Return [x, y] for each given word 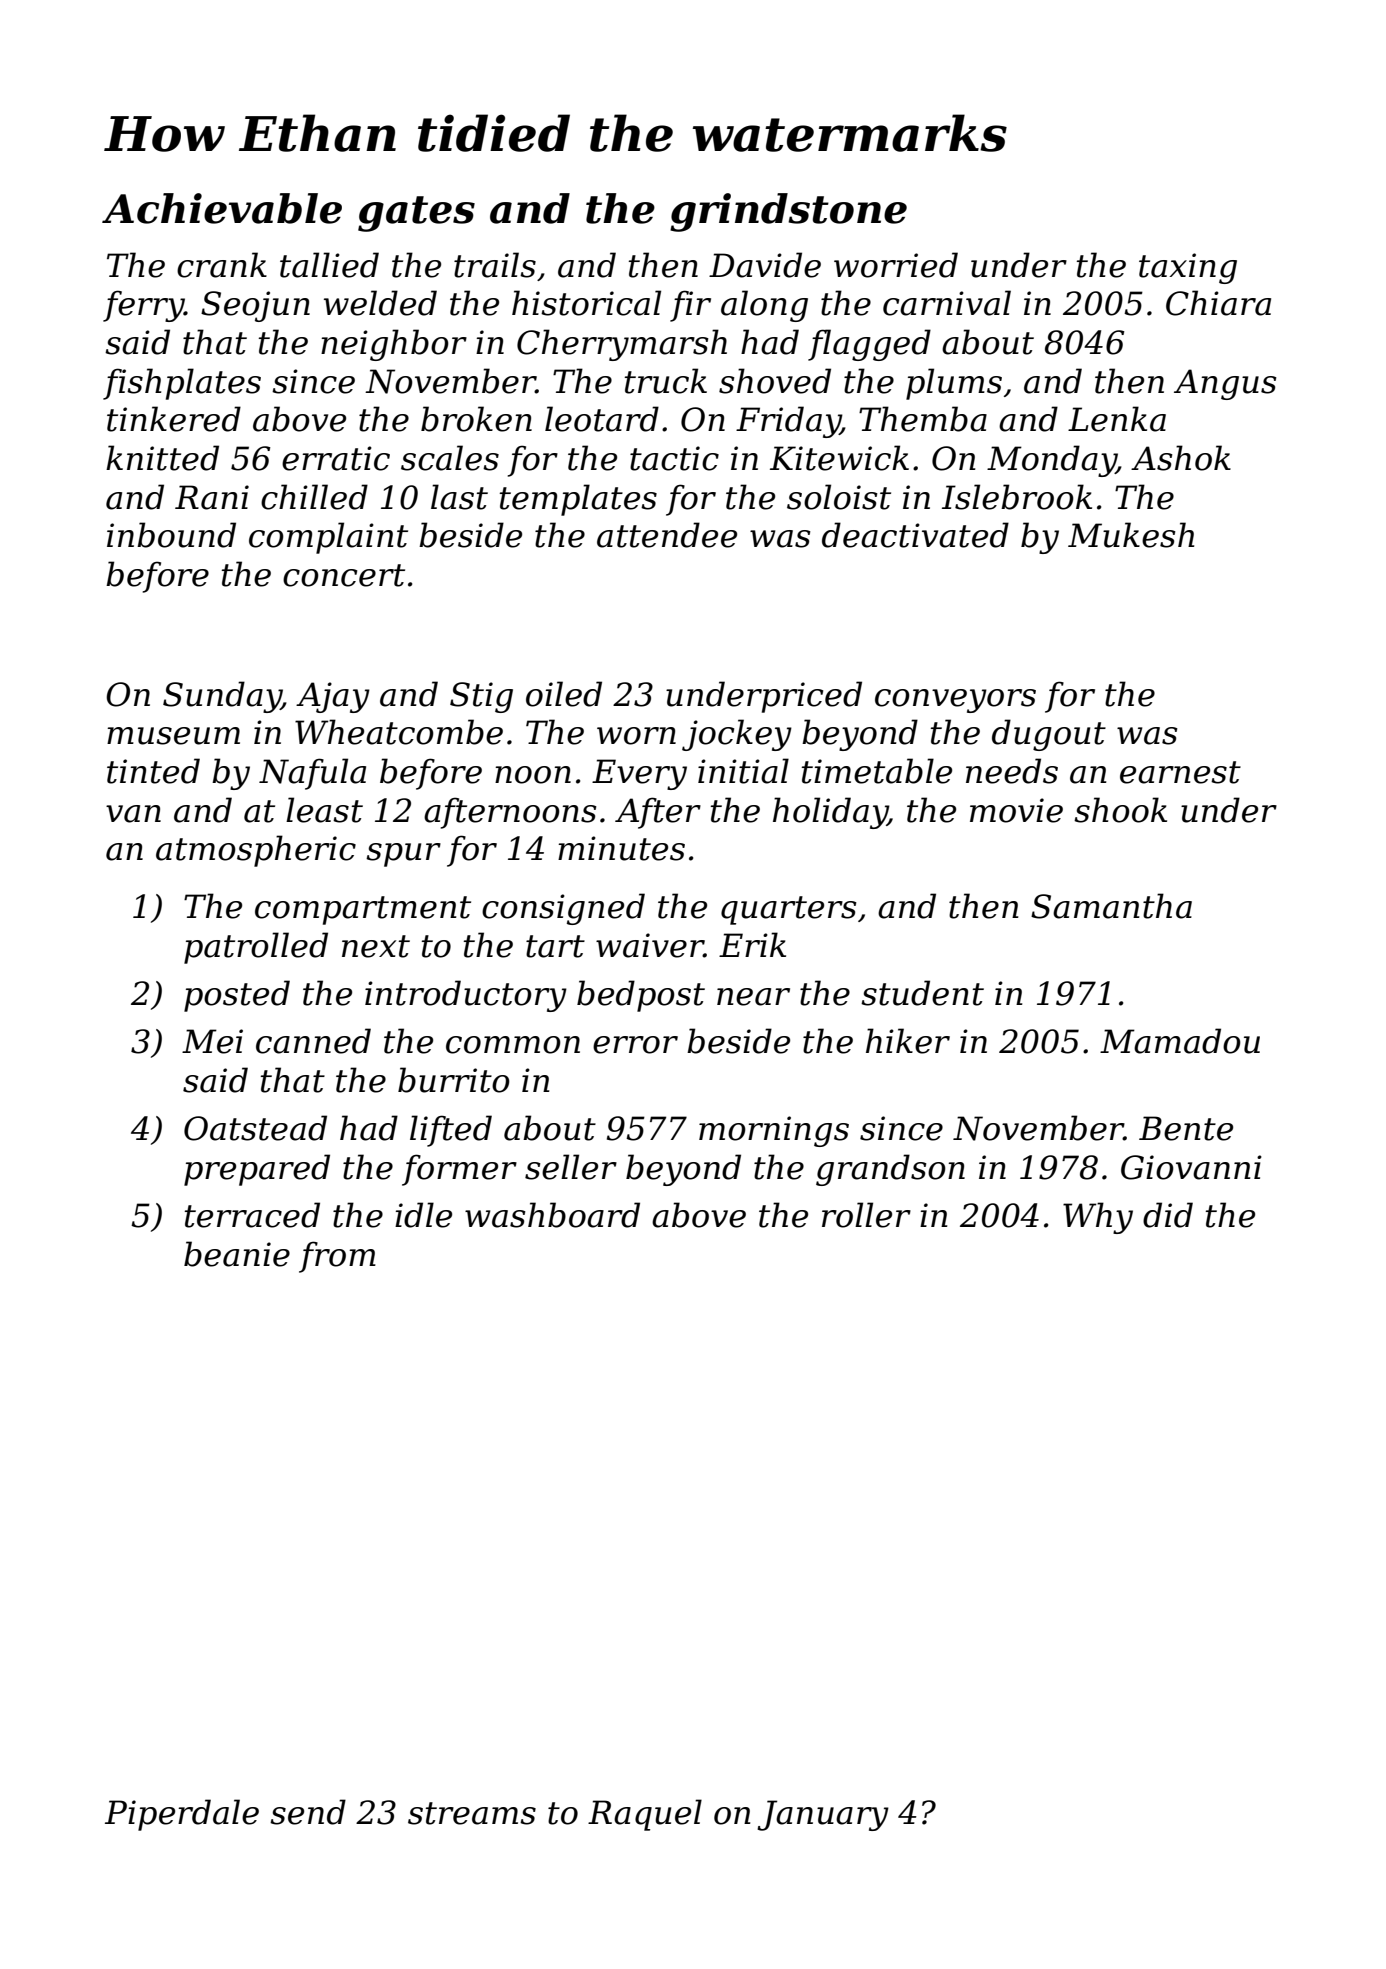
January [823, 1815]
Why [1098, 1218]
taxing [1188, 268]
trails [495, 265]
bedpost [641, 996]
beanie [237, 1254]
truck [666, 381]
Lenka [1117, 419]
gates [416, 214]
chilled [314, 497]
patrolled [256, 948]
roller [866, 1215]
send [308, 1812]
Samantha [1111, 906]
